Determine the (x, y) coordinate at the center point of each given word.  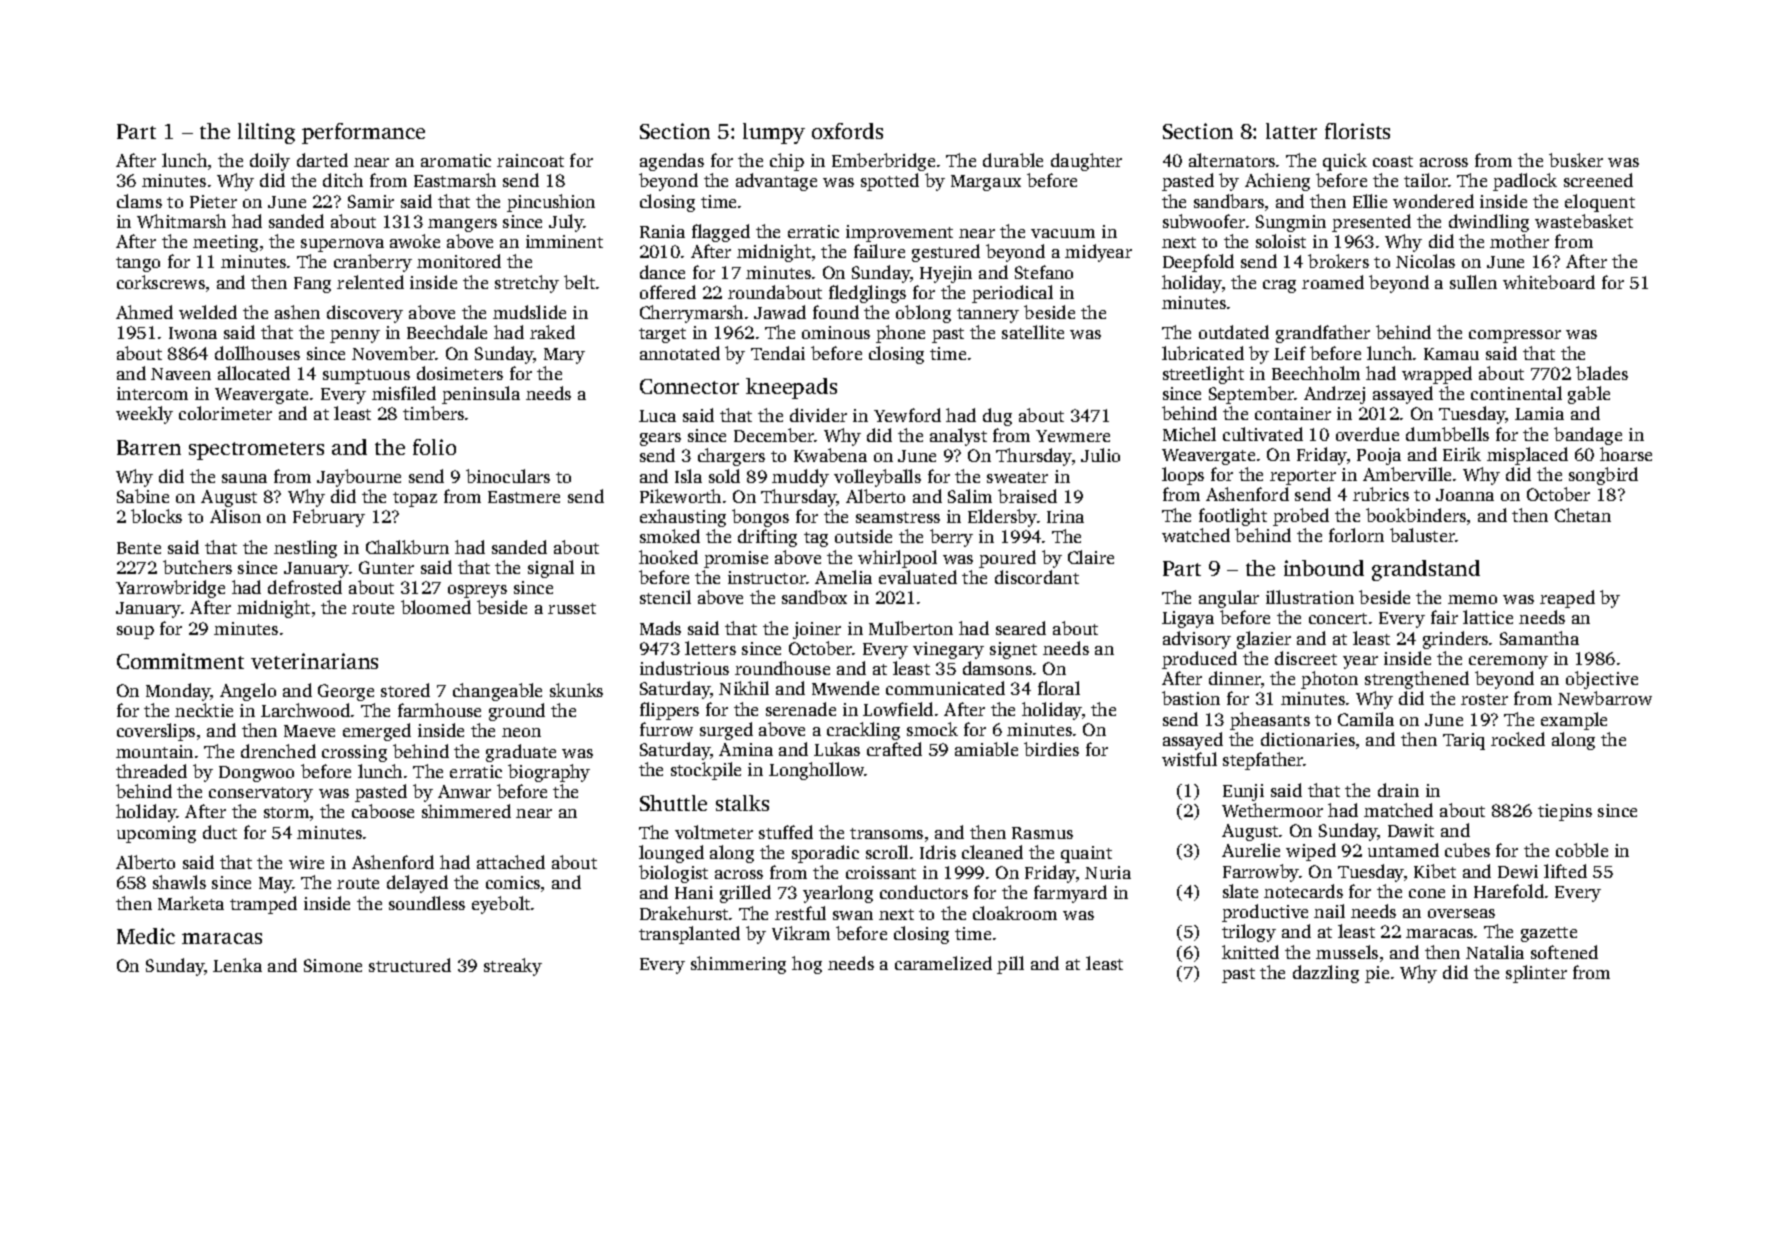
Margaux (986, 183)
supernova (342, 245)
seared (1021, 628)
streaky (513, 967)
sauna (244, 478)
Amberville (1407, 474)
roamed (1333, 282)
